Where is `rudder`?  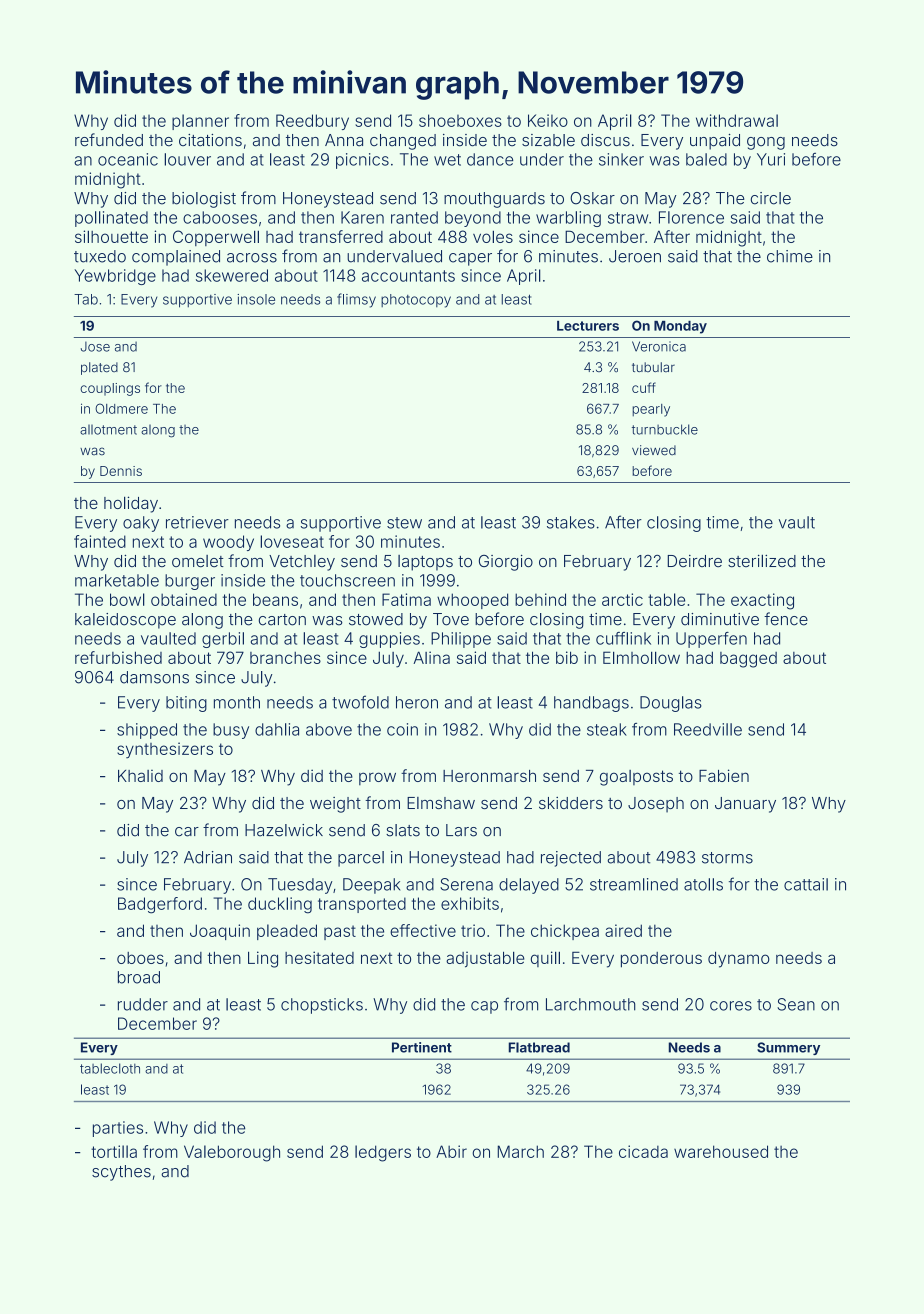
rudder is located at coordinates (143, 1004).
